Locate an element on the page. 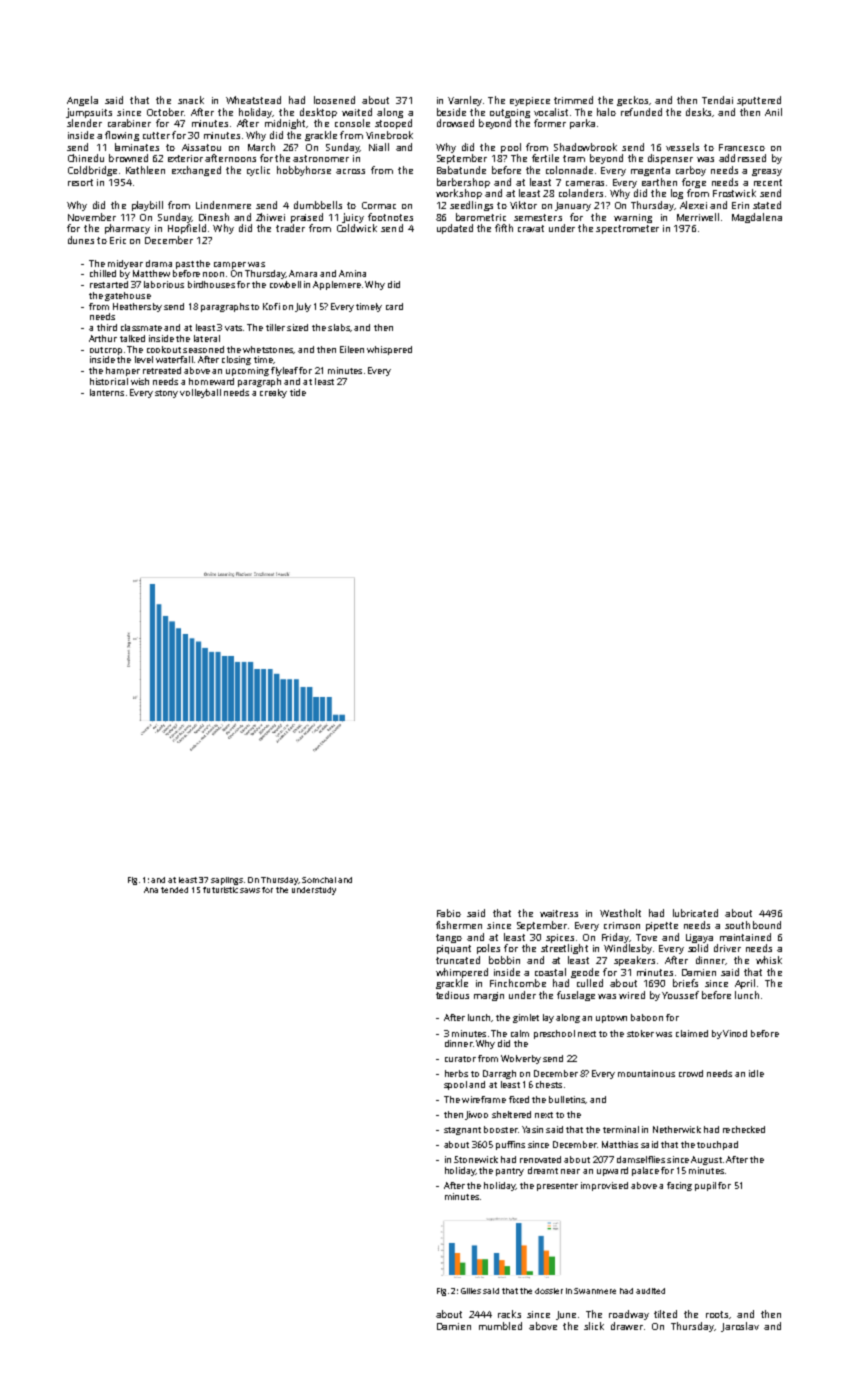  Ana is located at coordinates (151, 890).
